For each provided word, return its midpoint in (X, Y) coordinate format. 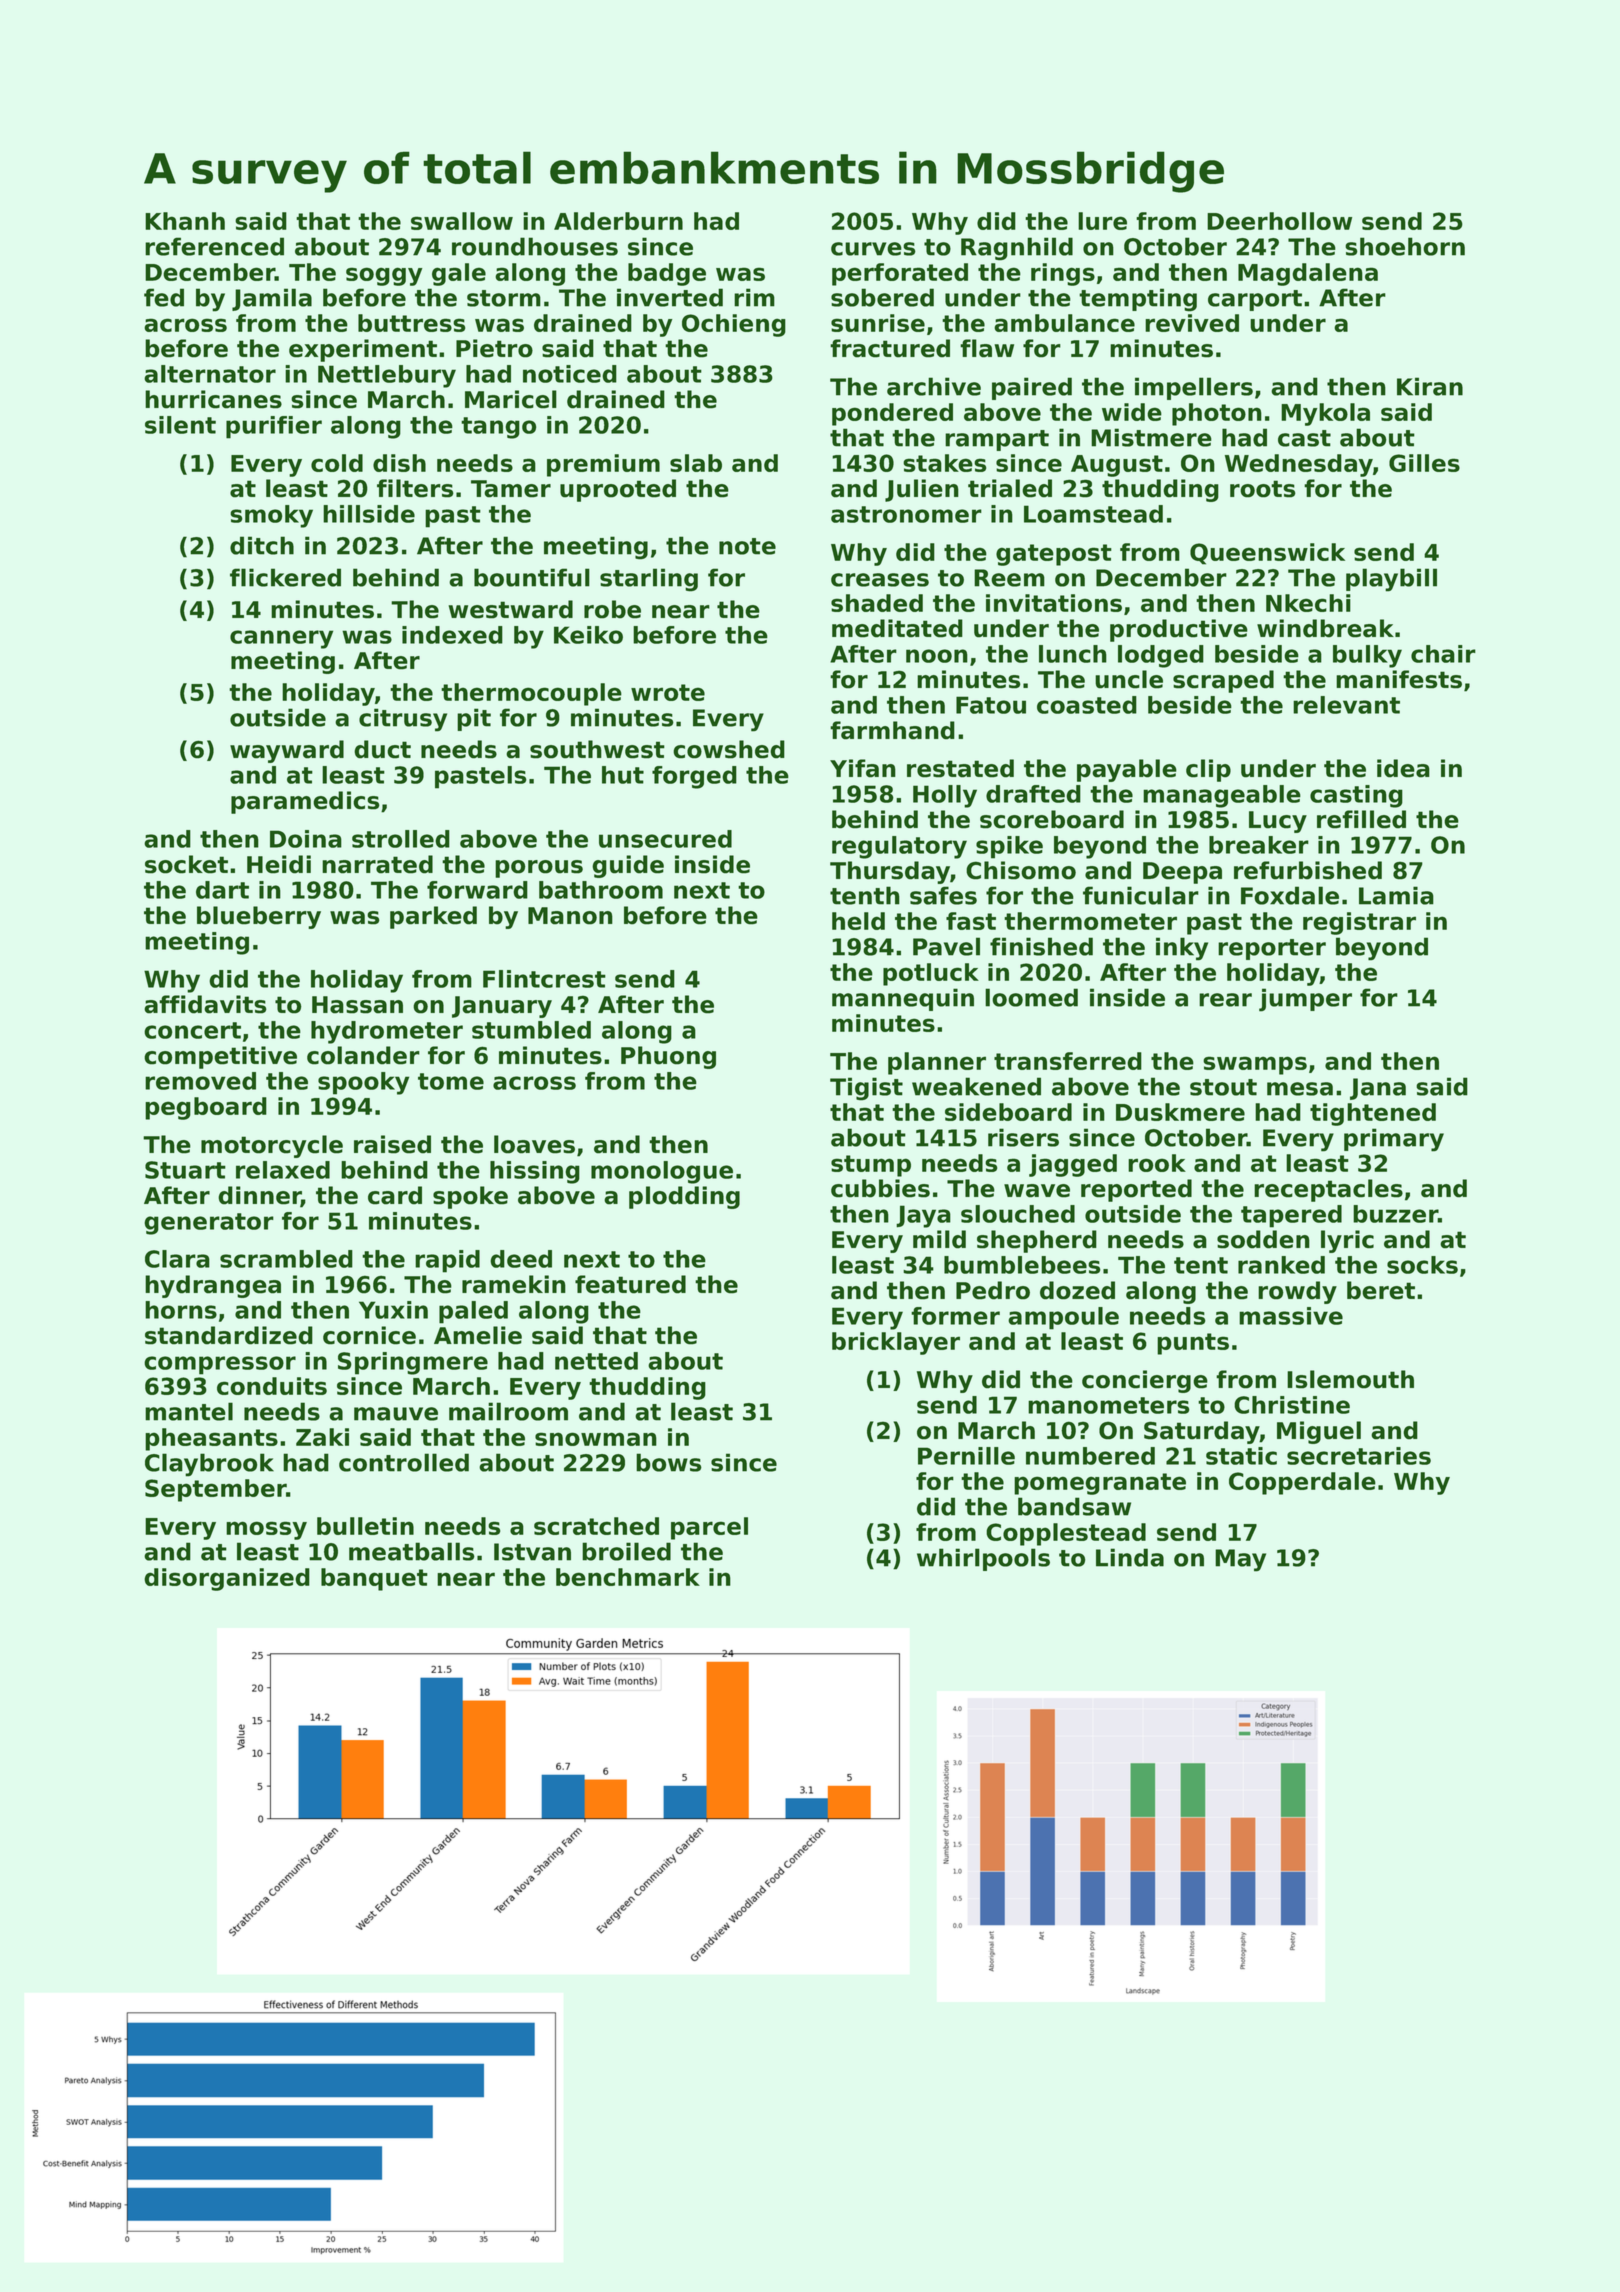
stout (1223, 1087)
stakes (944, 463)
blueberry (259, 917)
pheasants (211, 1439)
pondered (892, 414)
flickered (285, 577)
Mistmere (1151, 437)
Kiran (1430, 386)
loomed (1031, 997)
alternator (210, 374)
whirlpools (983, 1559)
